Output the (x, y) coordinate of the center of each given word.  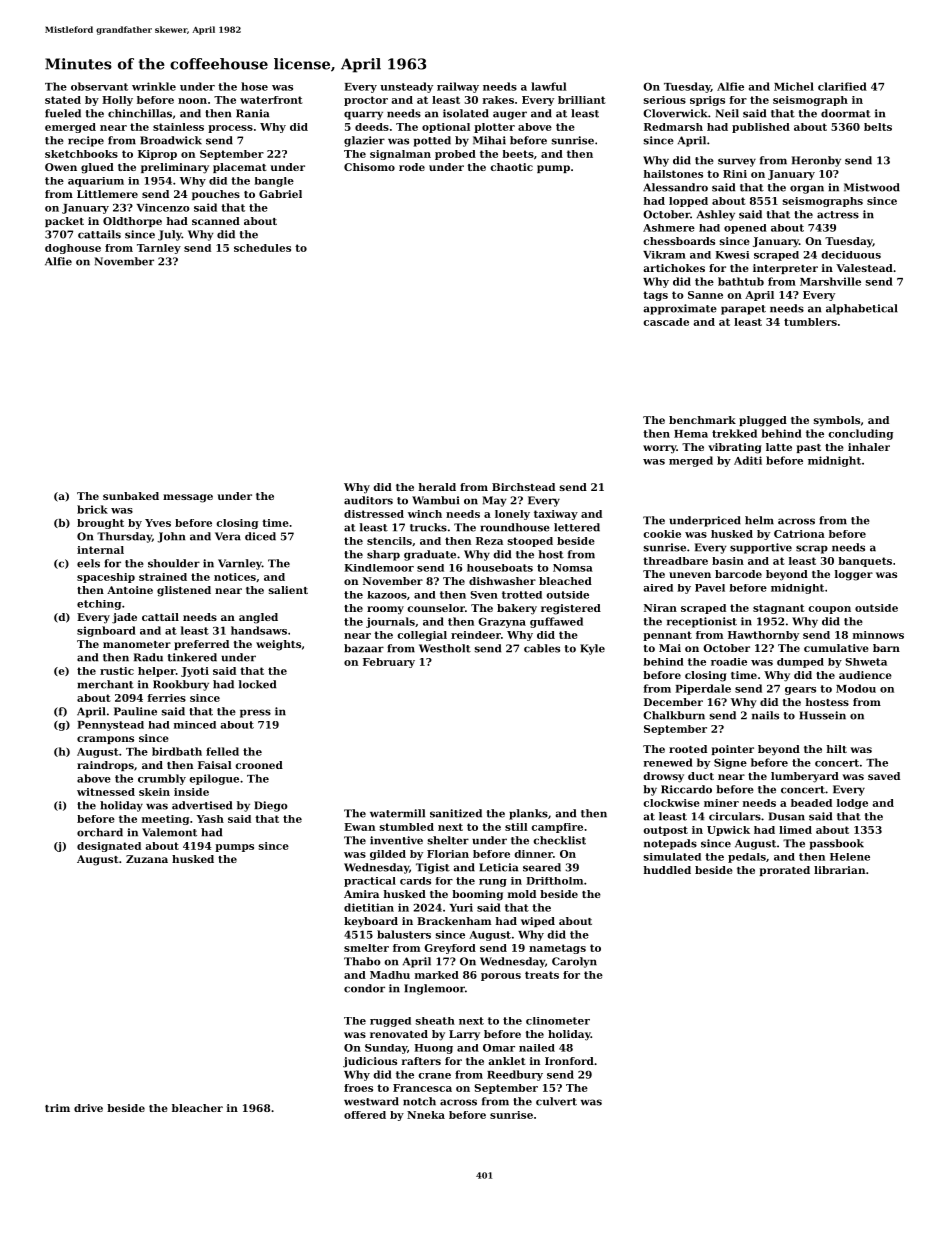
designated (109, 847)
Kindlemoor (379, 568)
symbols (837, 421)
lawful (548, 86)
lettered (577, 527)
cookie (662, 534)
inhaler (869, 447)
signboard (106, 631)
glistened (184, 591)
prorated (785, 871)
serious (665, 100)
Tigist (433, 868)
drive (88, 1108)
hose (254, 86)
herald (437, 487)
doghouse (73, 249)
